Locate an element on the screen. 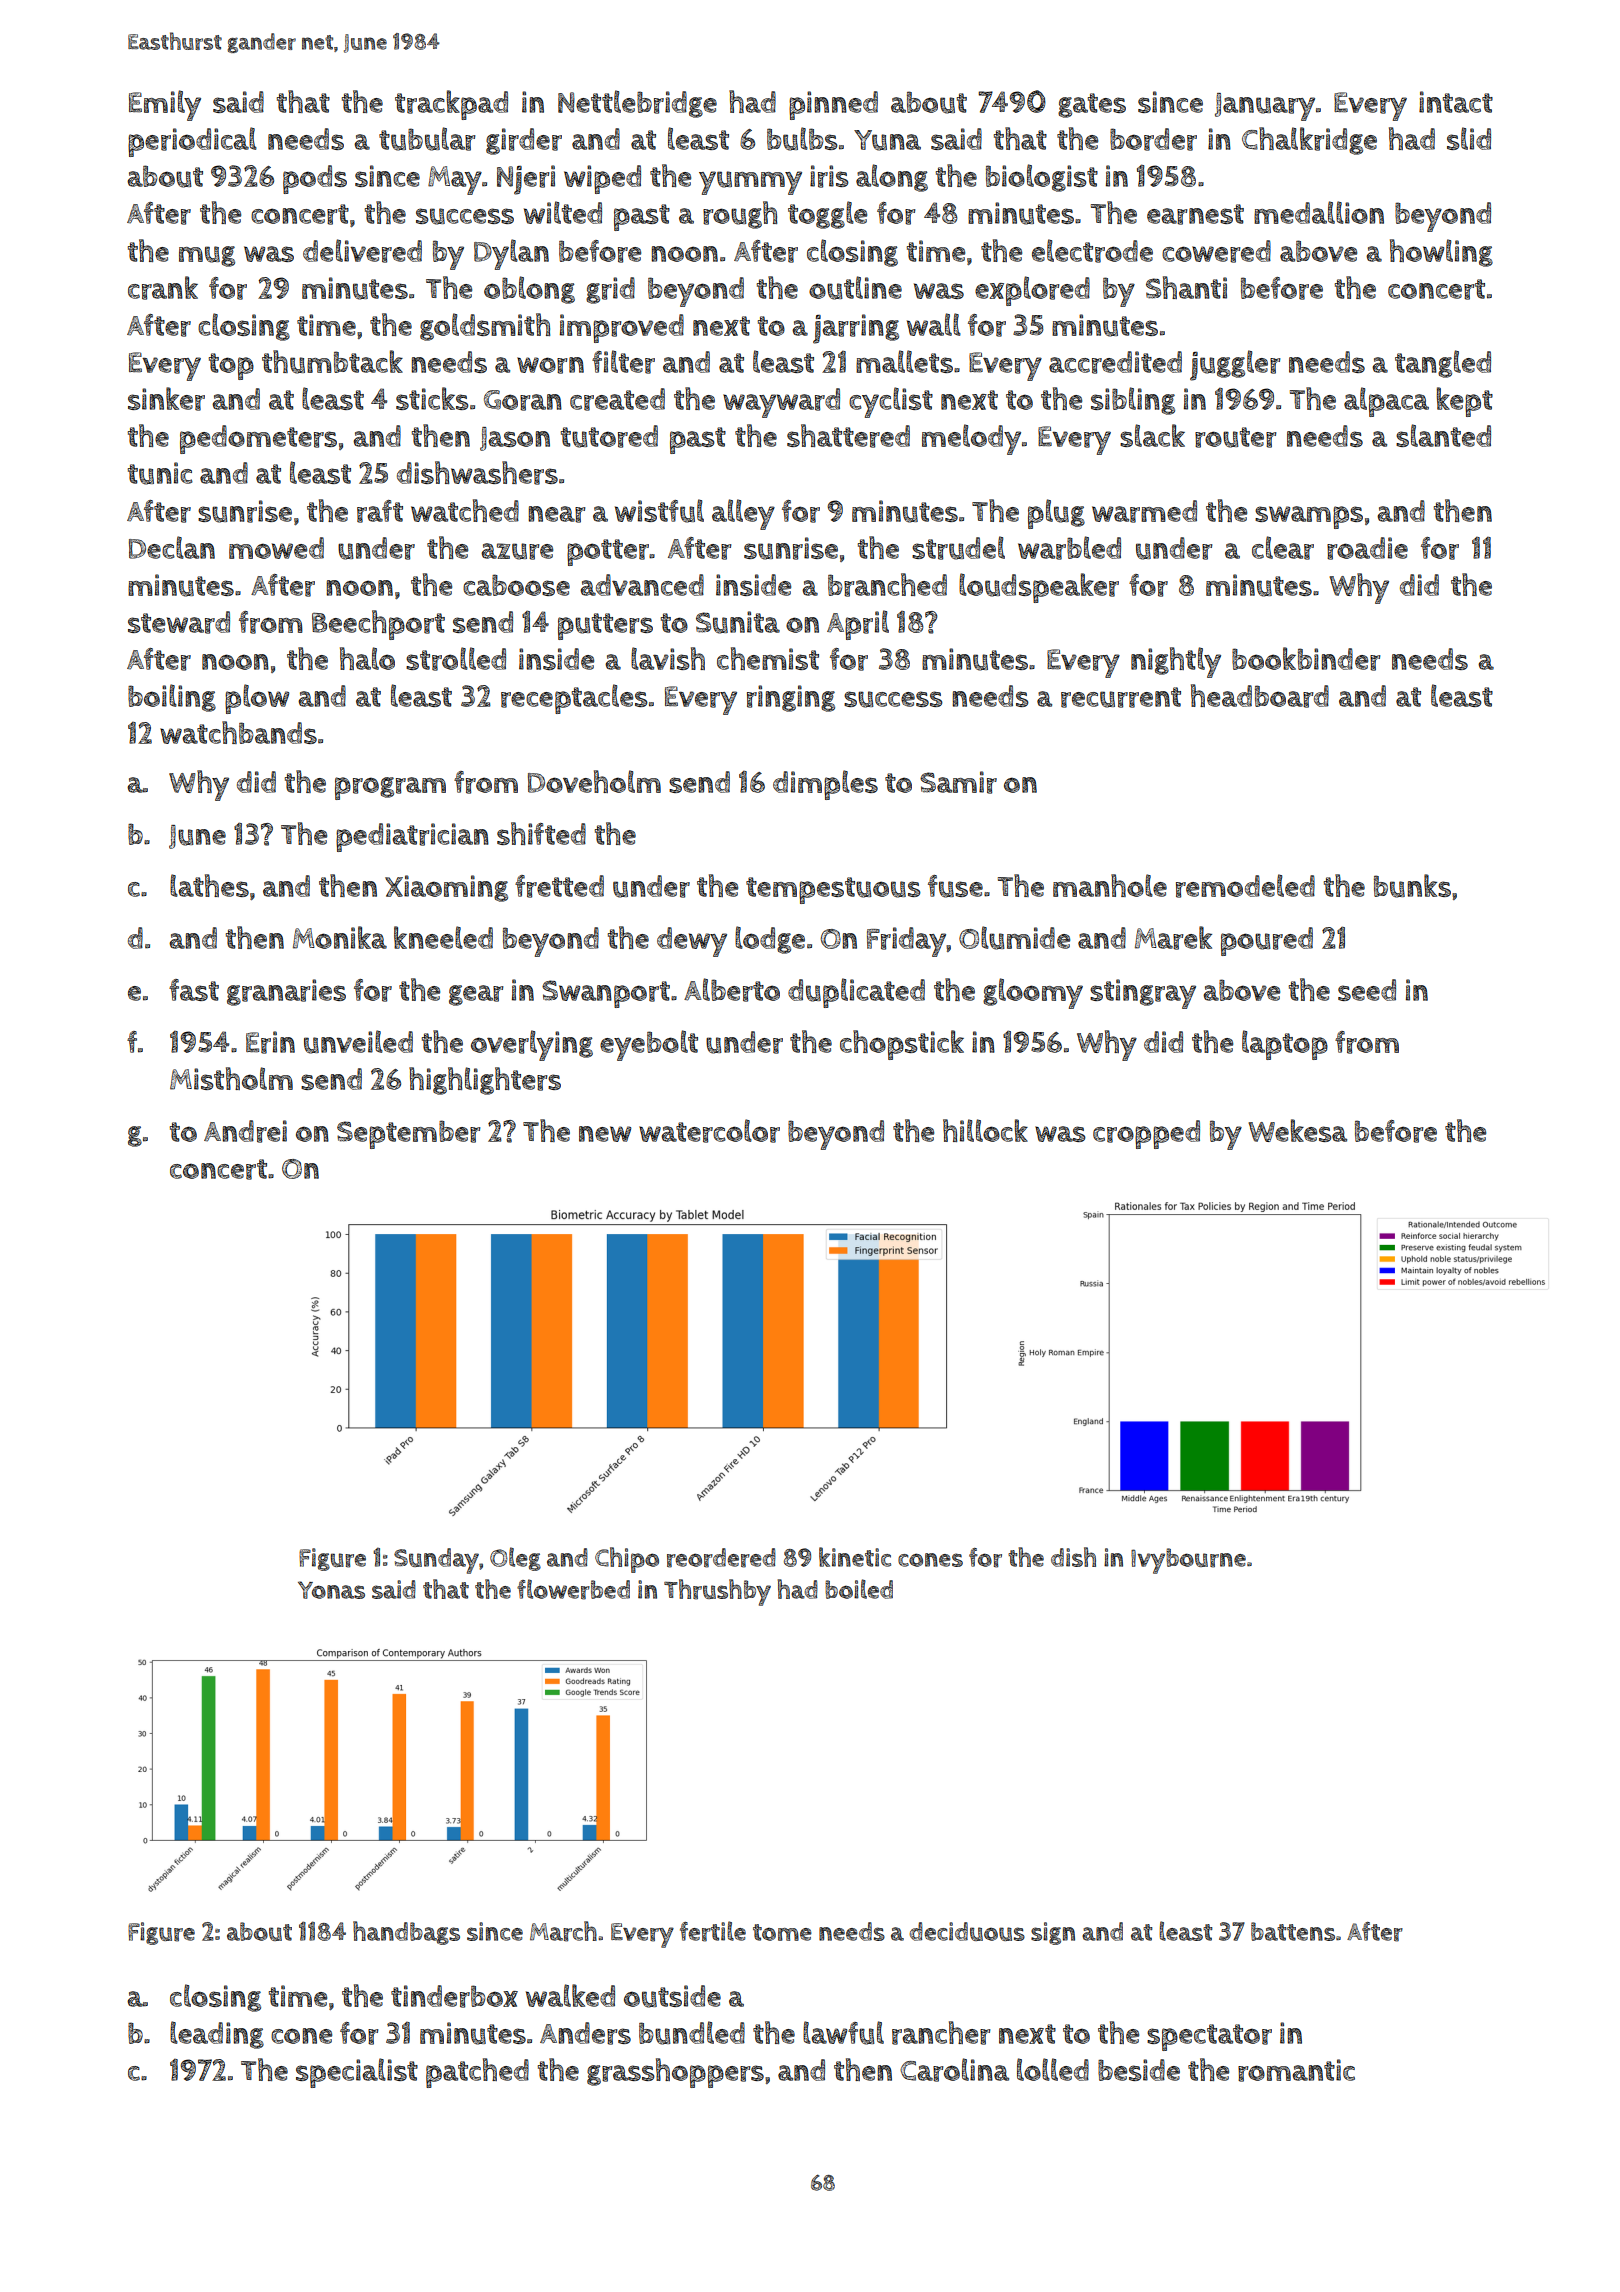 The height and width of the screenshot is (2292, 1620). gates is located at coordinates (1092, 105).
